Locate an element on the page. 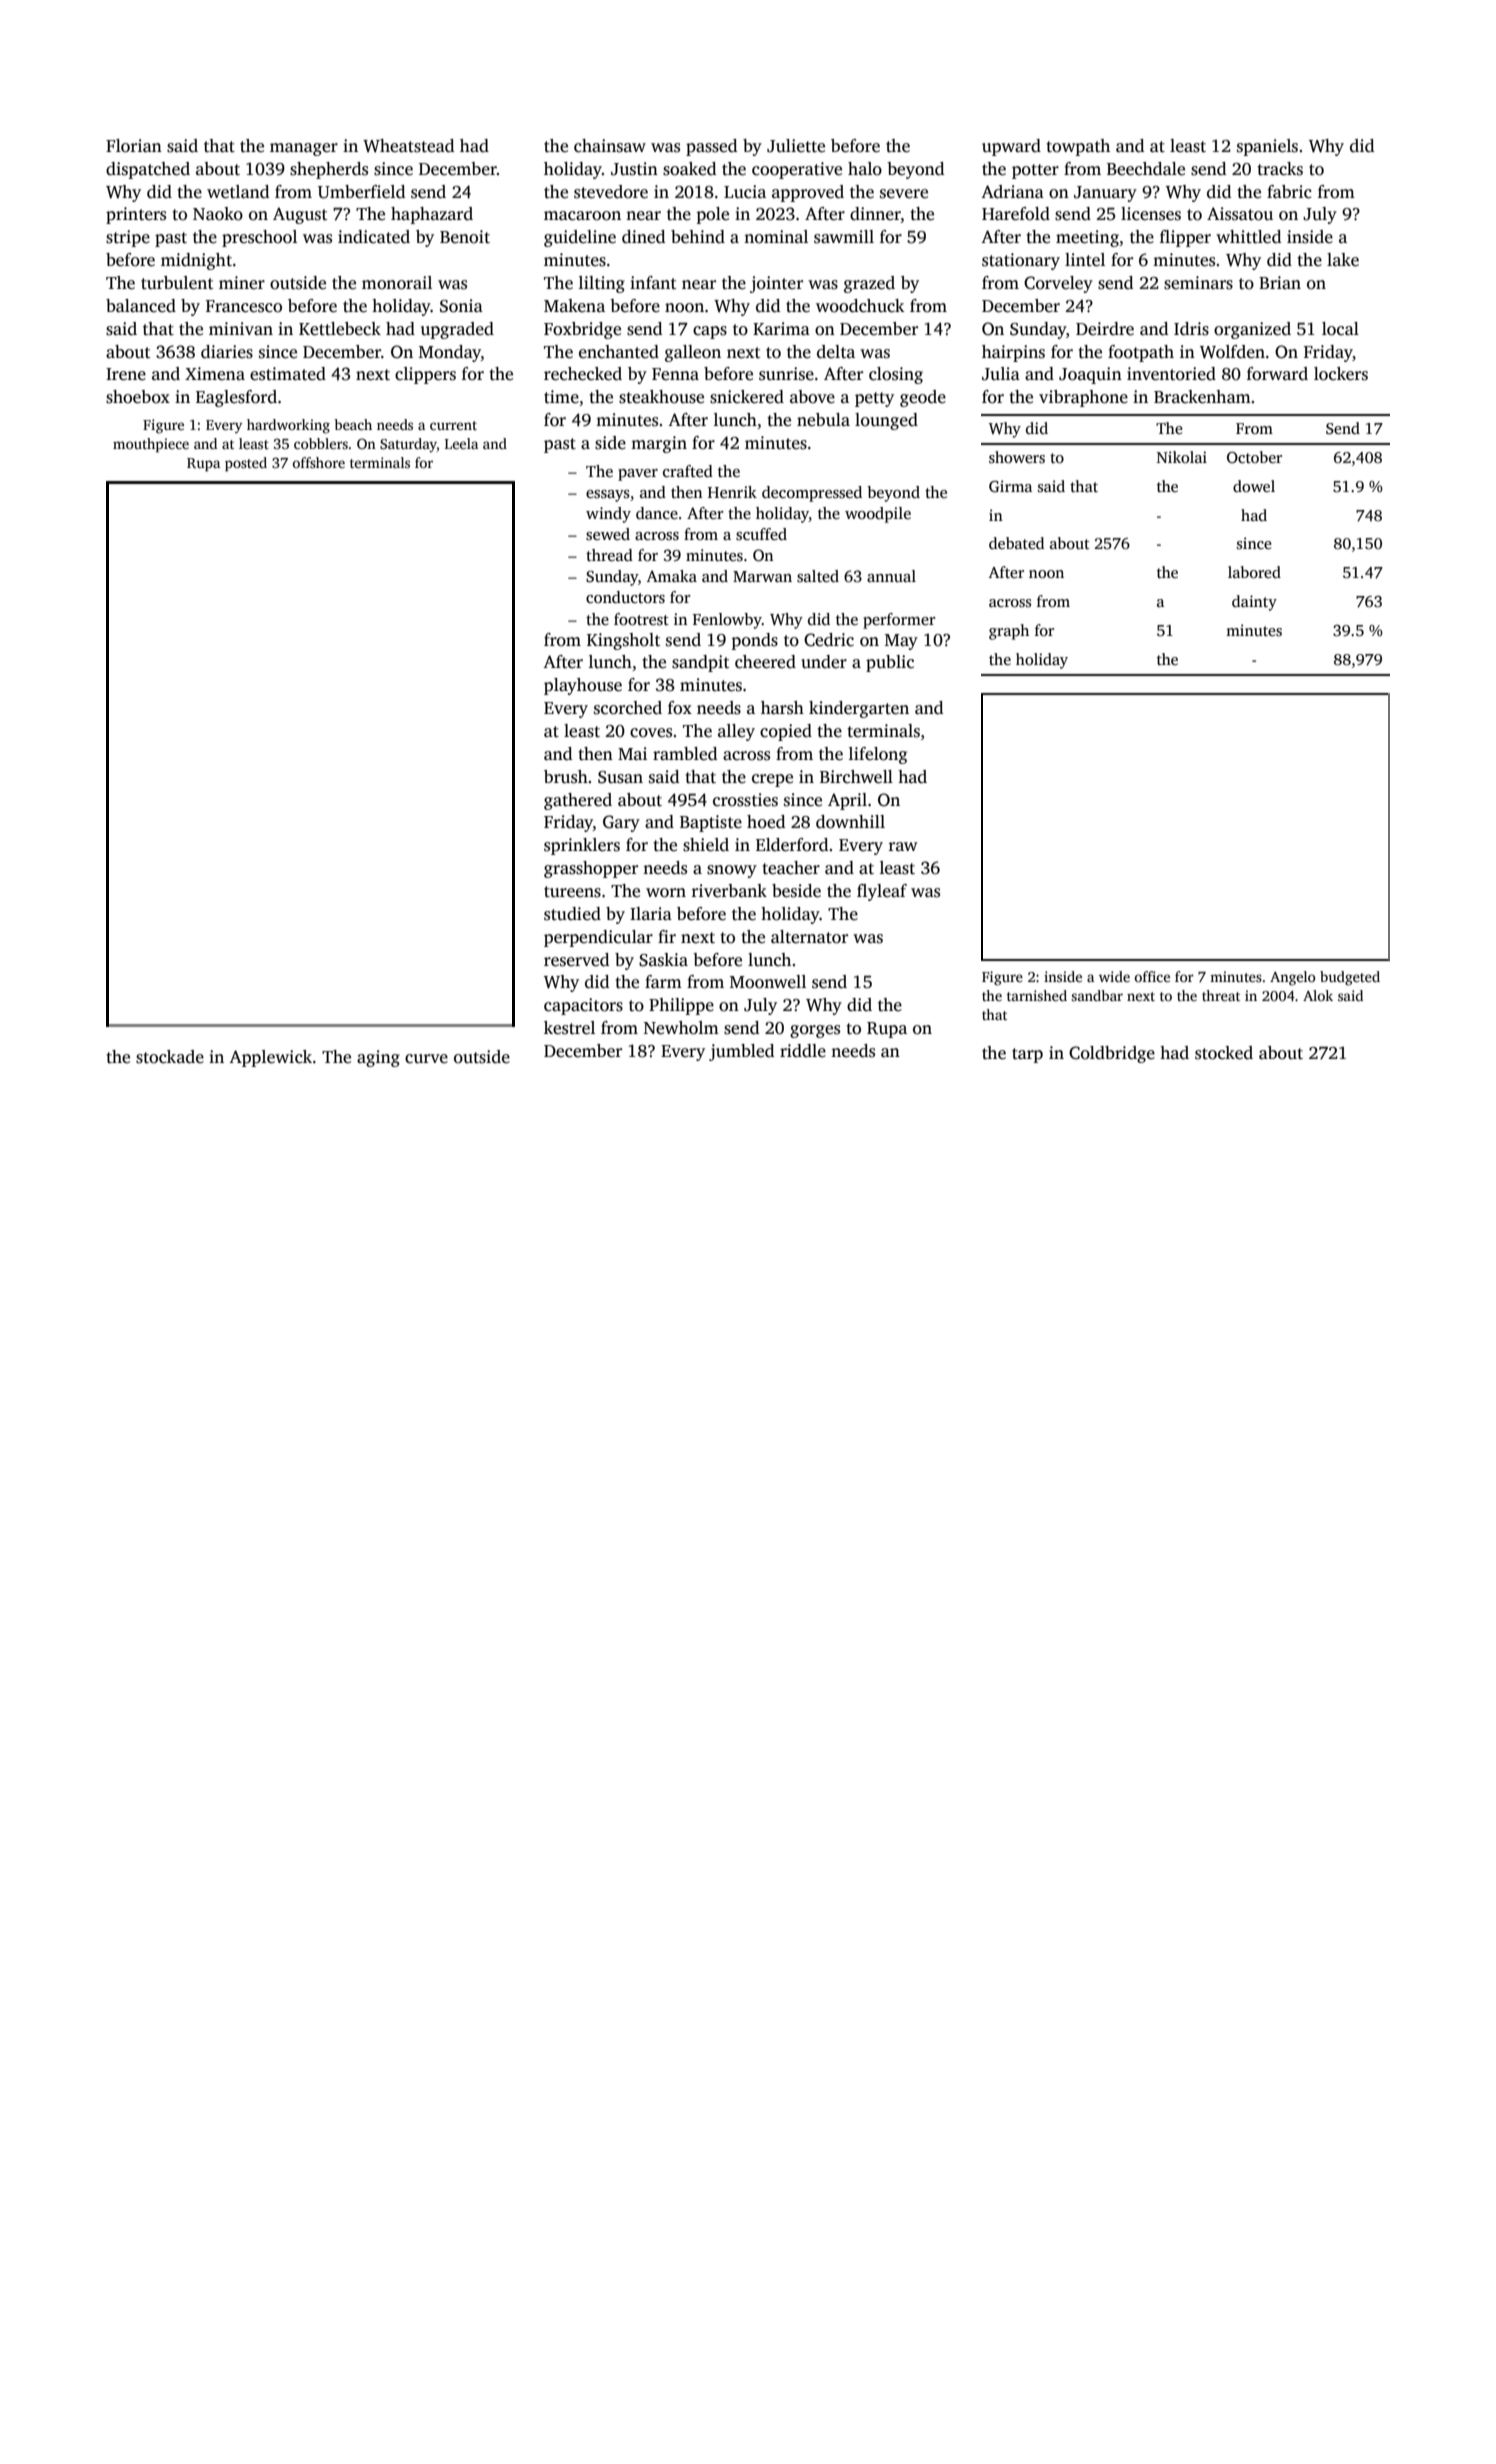 The height and width of the page is (2464, 1496). shepherds is located at coordinates (329, 170).
